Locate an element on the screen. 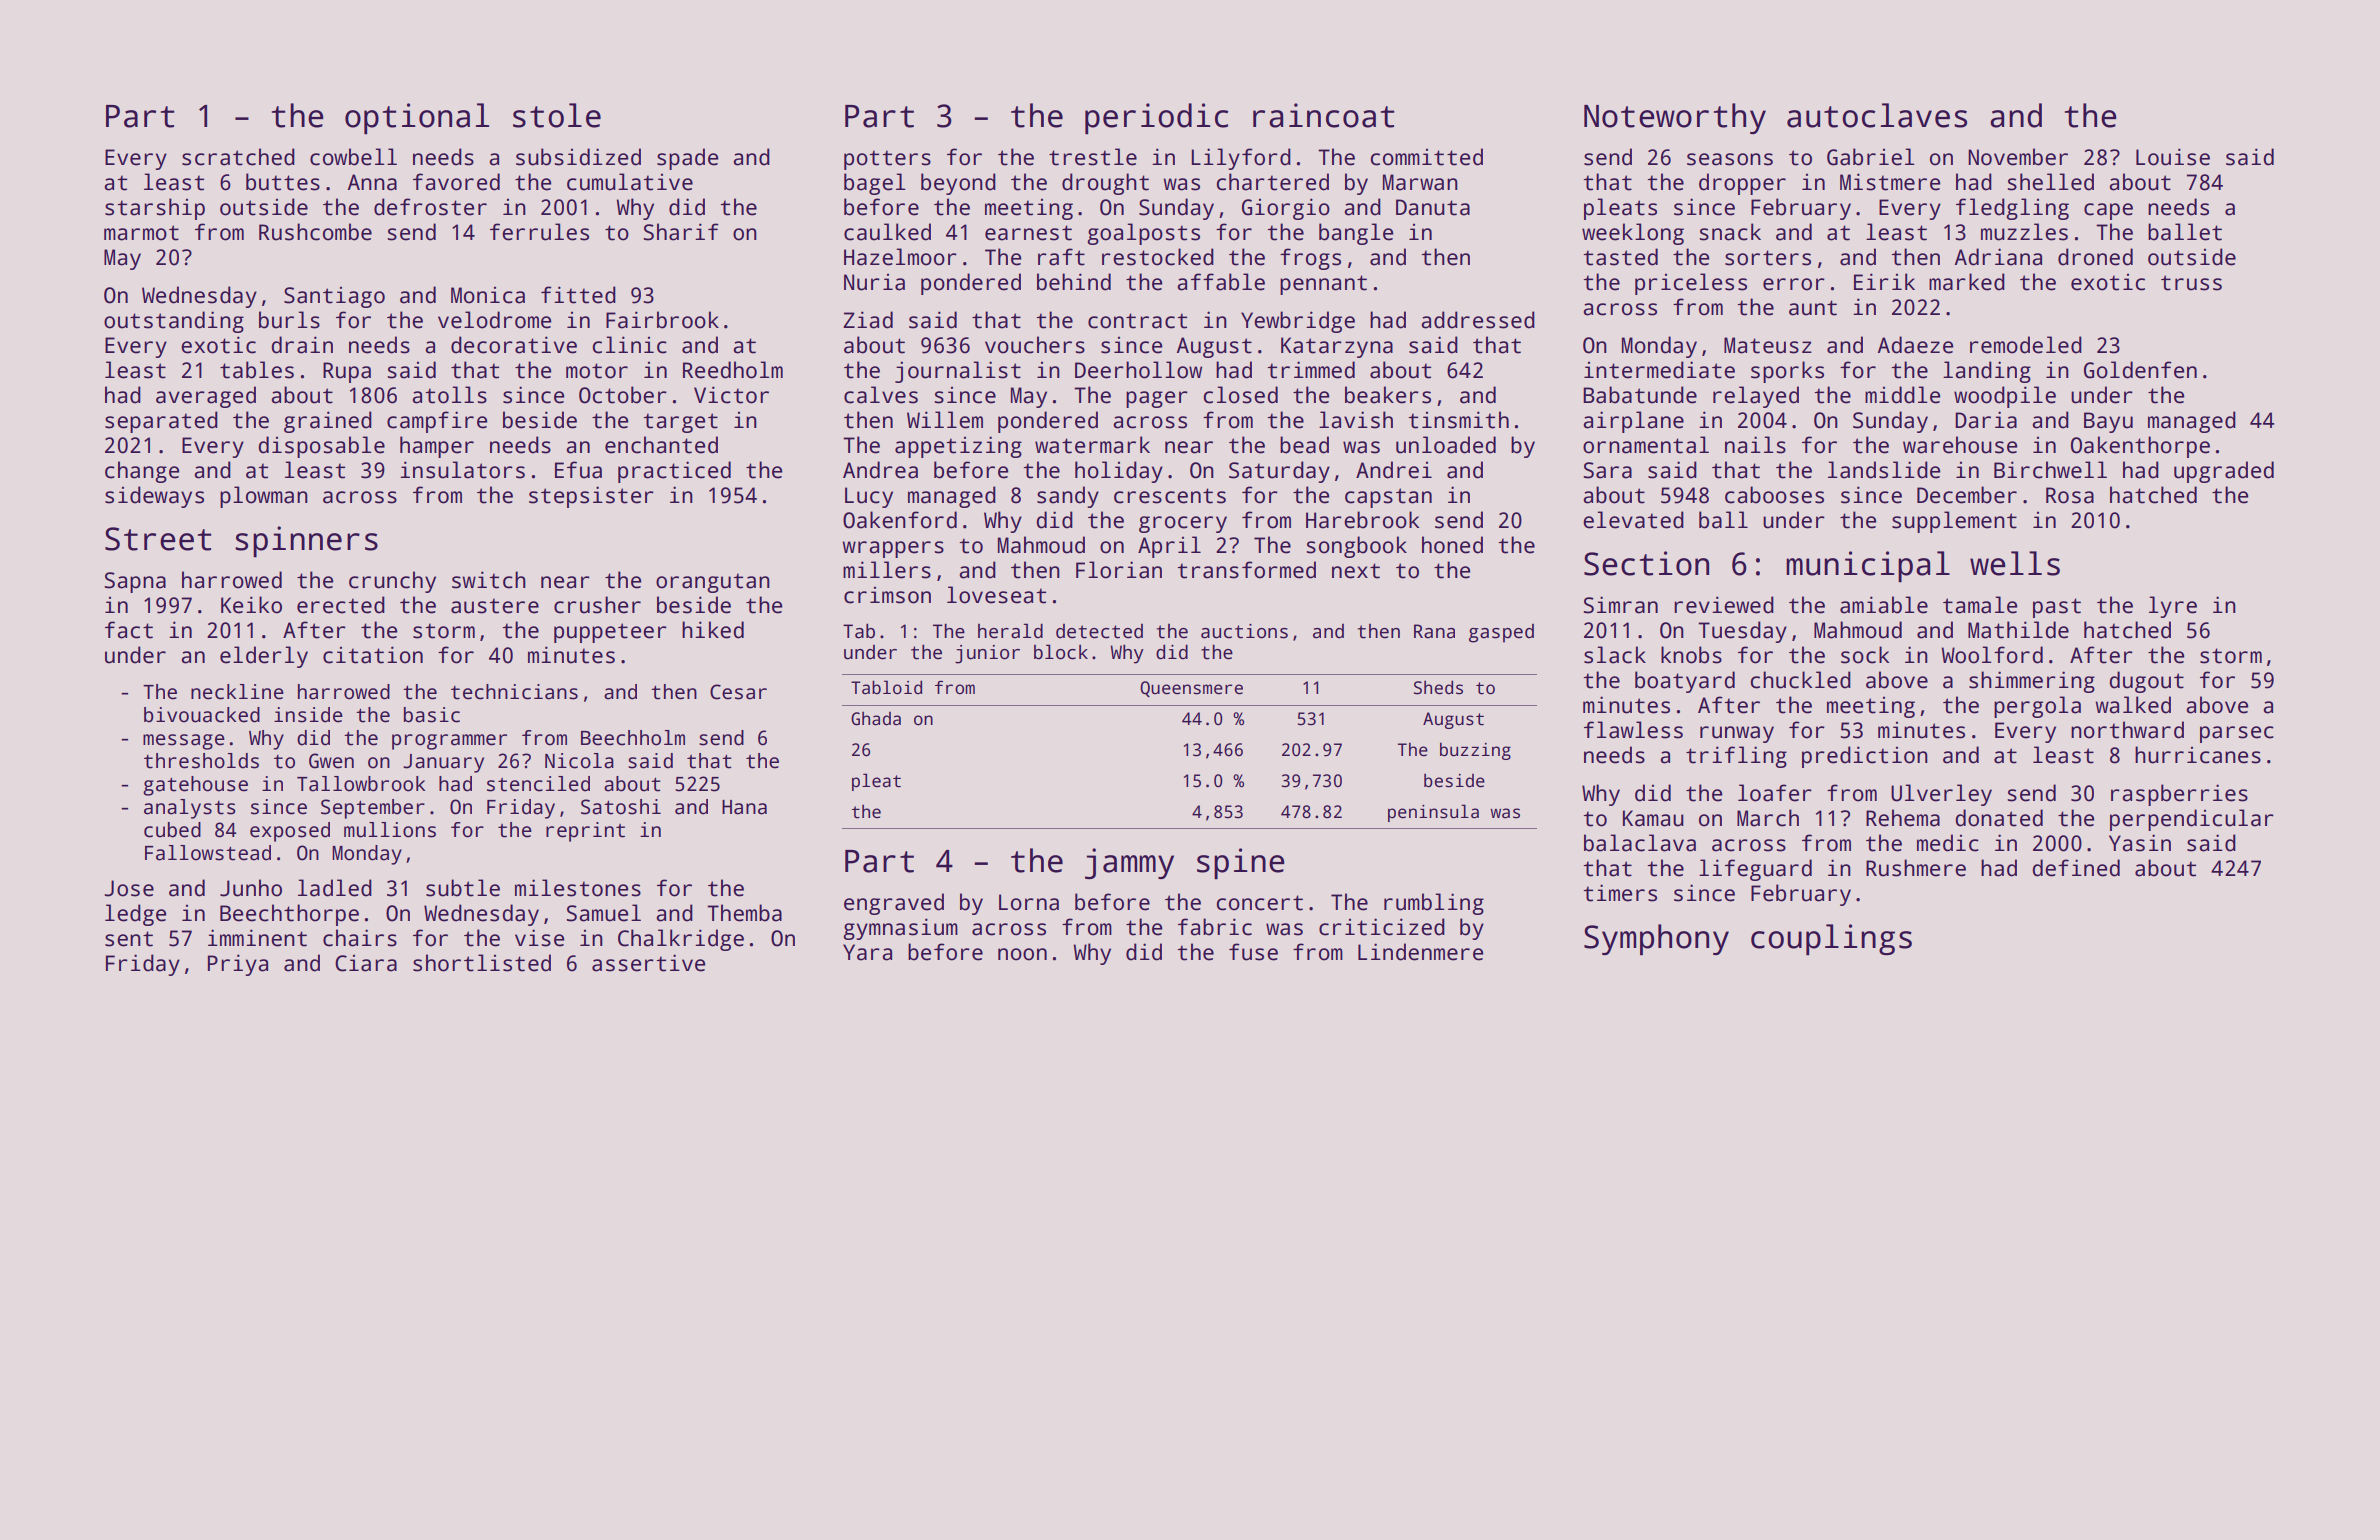  autoclaves is located at coordinates (1877, 115).
